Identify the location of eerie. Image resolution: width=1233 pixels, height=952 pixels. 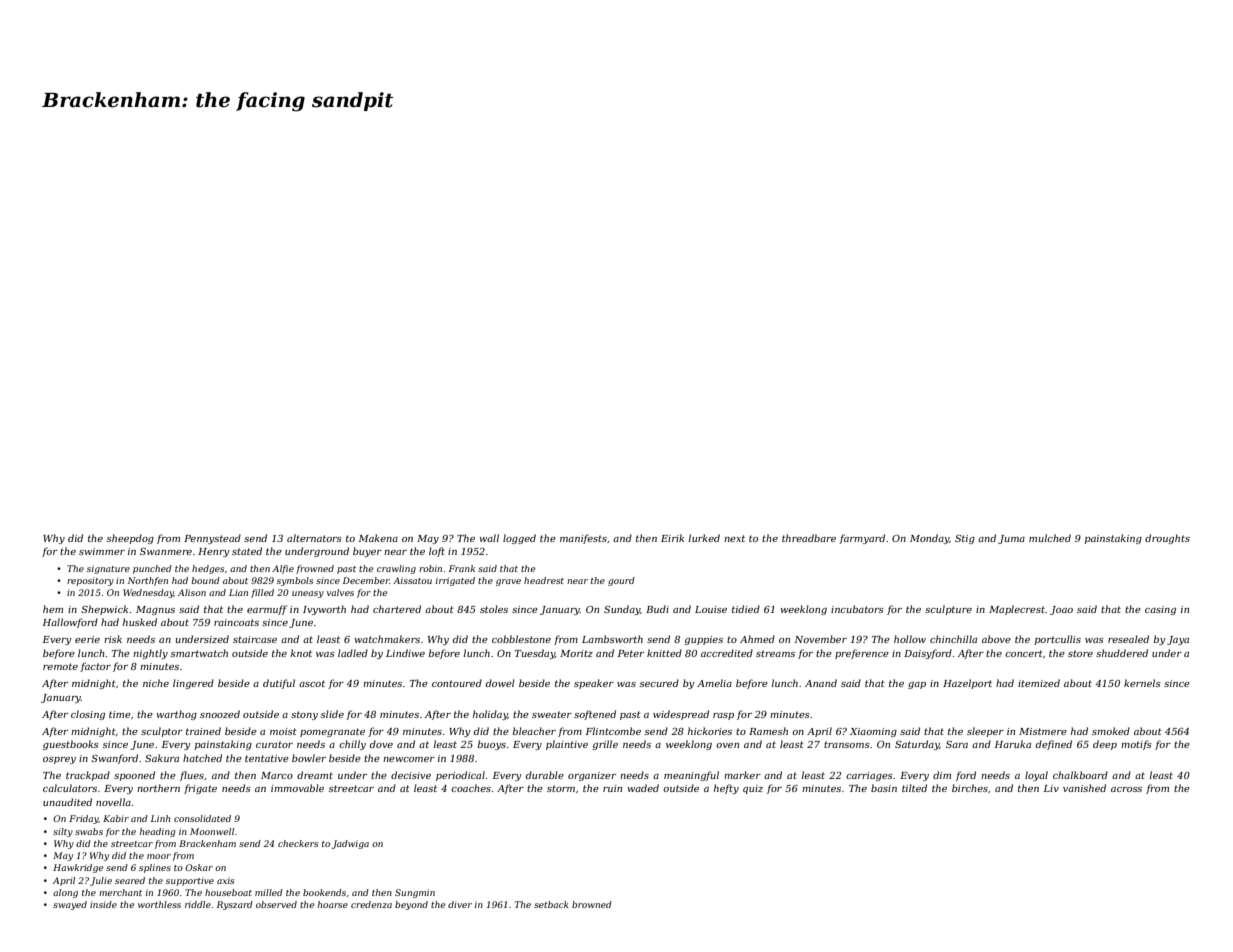
(87, 639).
